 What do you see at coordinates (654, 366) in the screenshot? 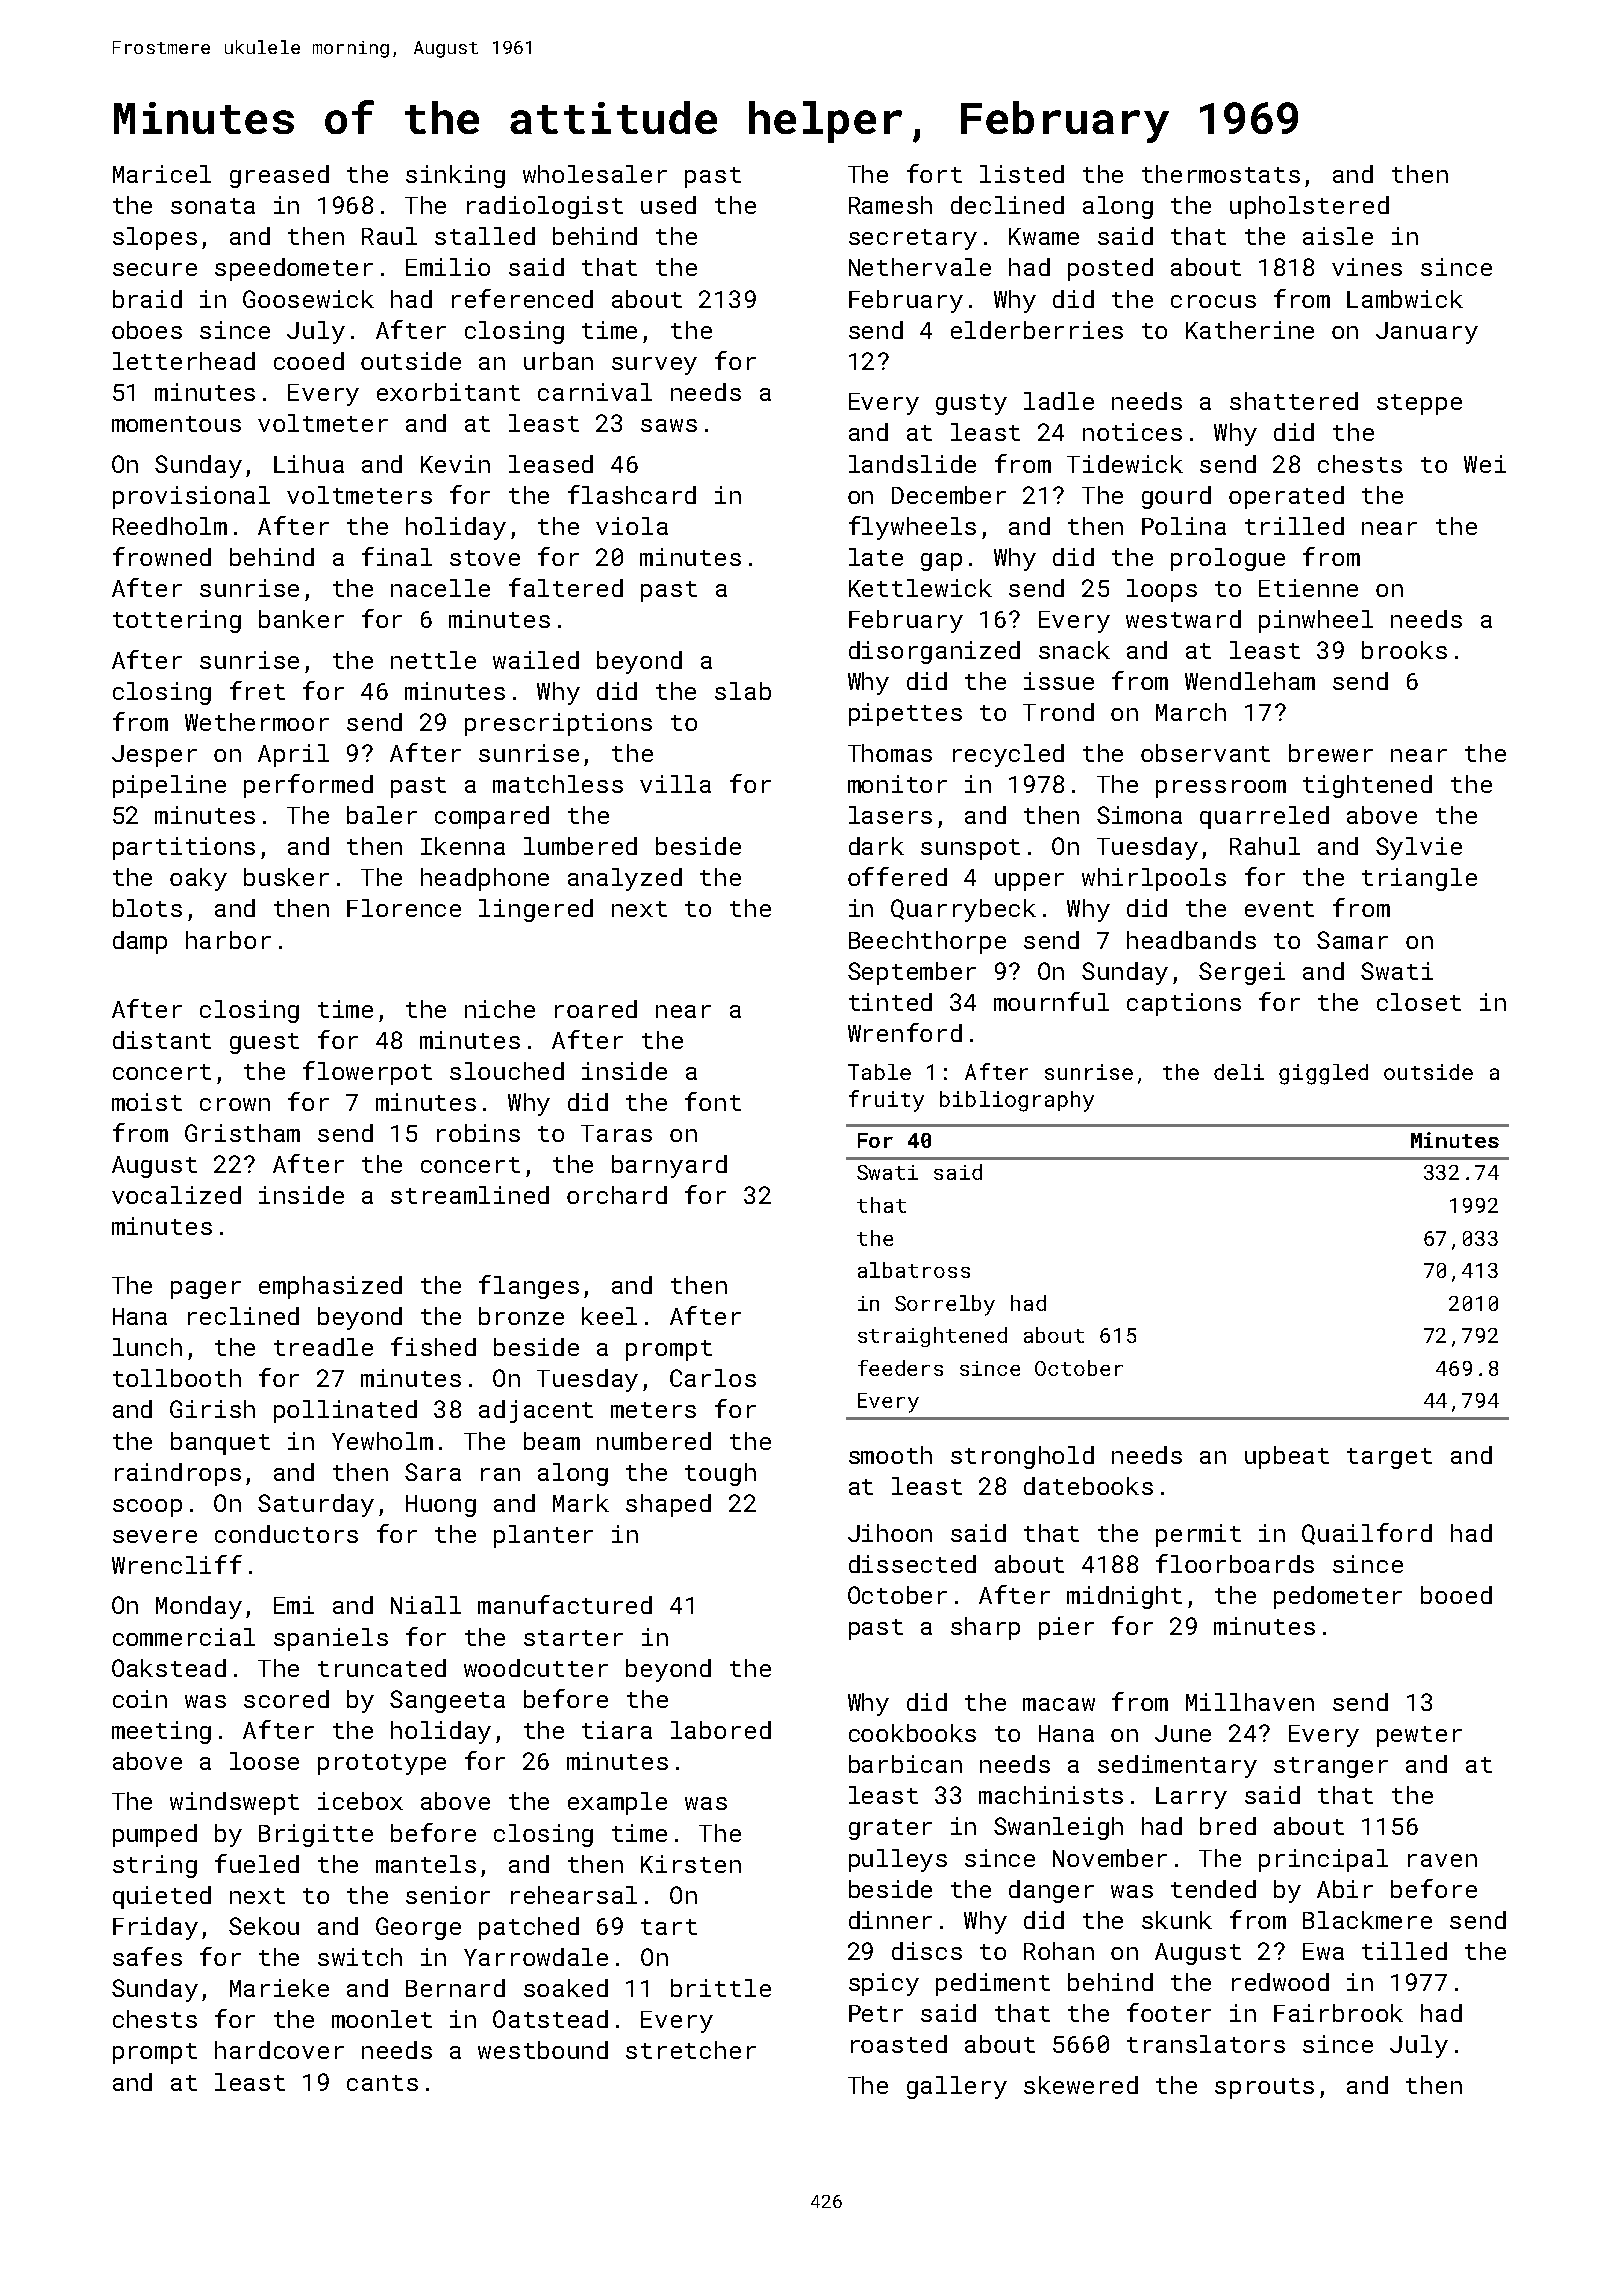
I see `survey` at bounding box center [654, 366].
